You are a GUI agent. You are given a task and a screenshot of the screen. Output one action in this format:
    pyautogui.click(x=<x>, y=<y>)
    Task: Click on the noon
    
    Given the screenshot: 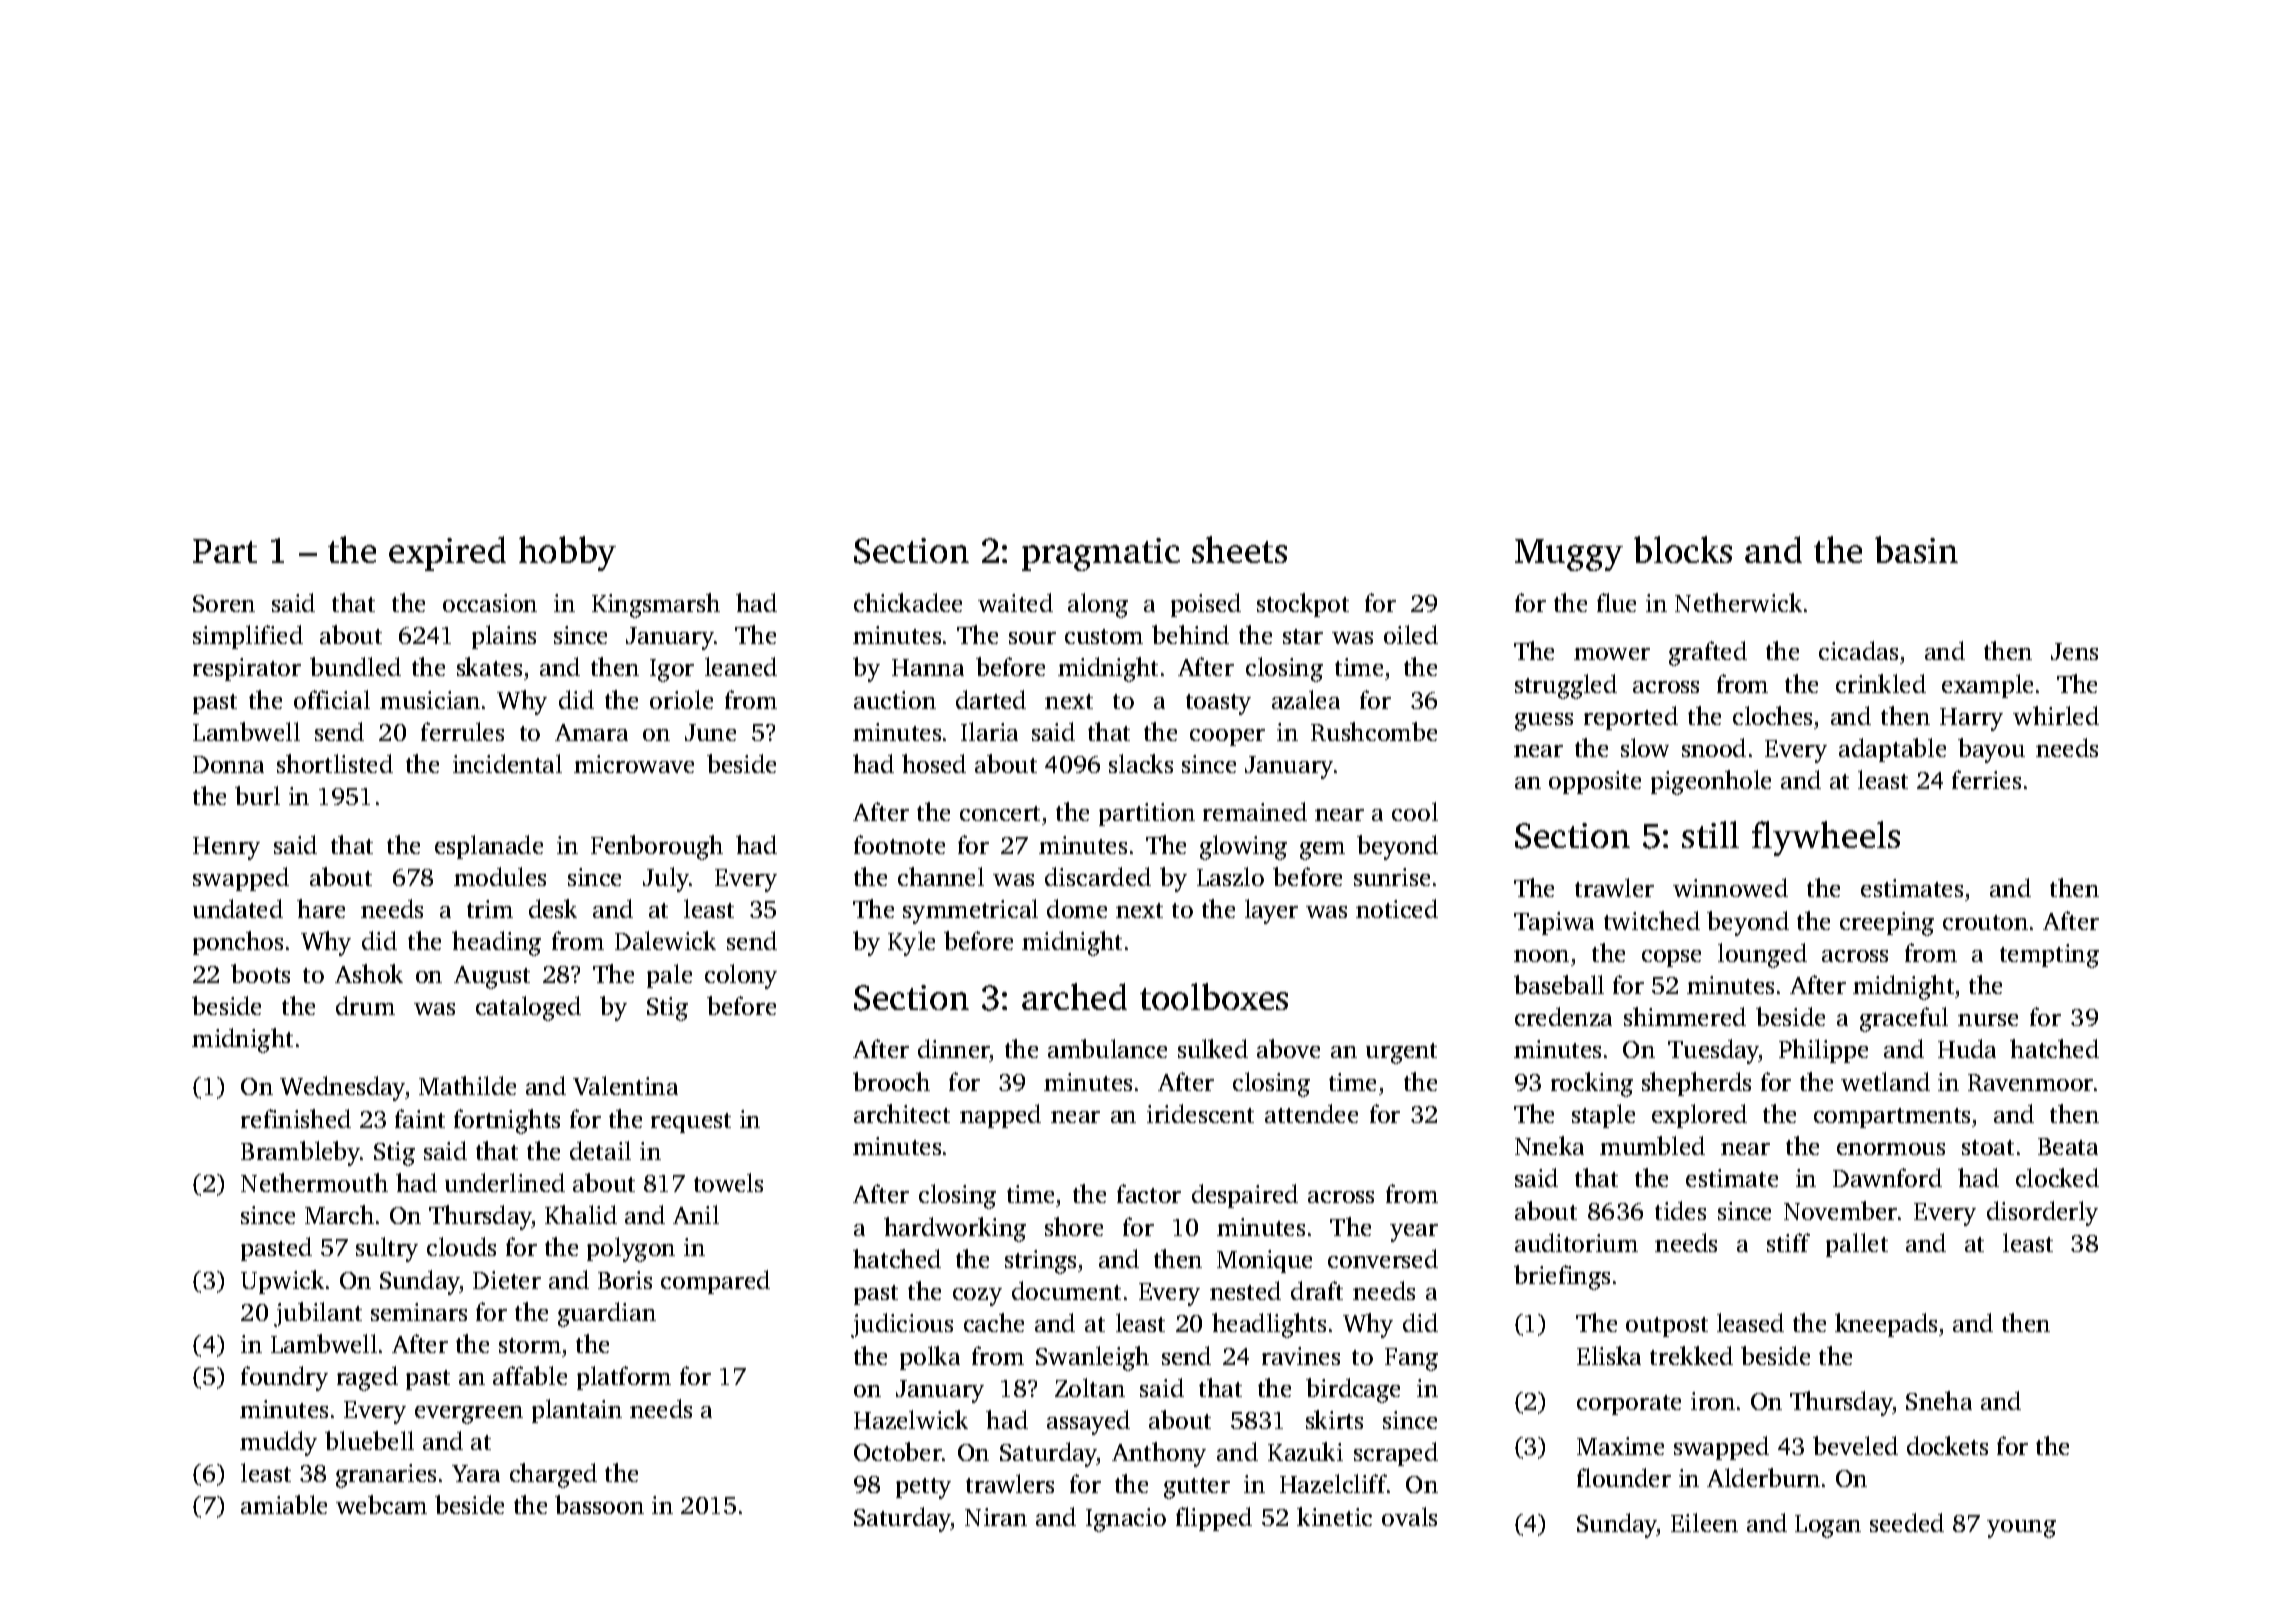 What is the action you would take?
    pyautogui.click(x=1541, y=956)
